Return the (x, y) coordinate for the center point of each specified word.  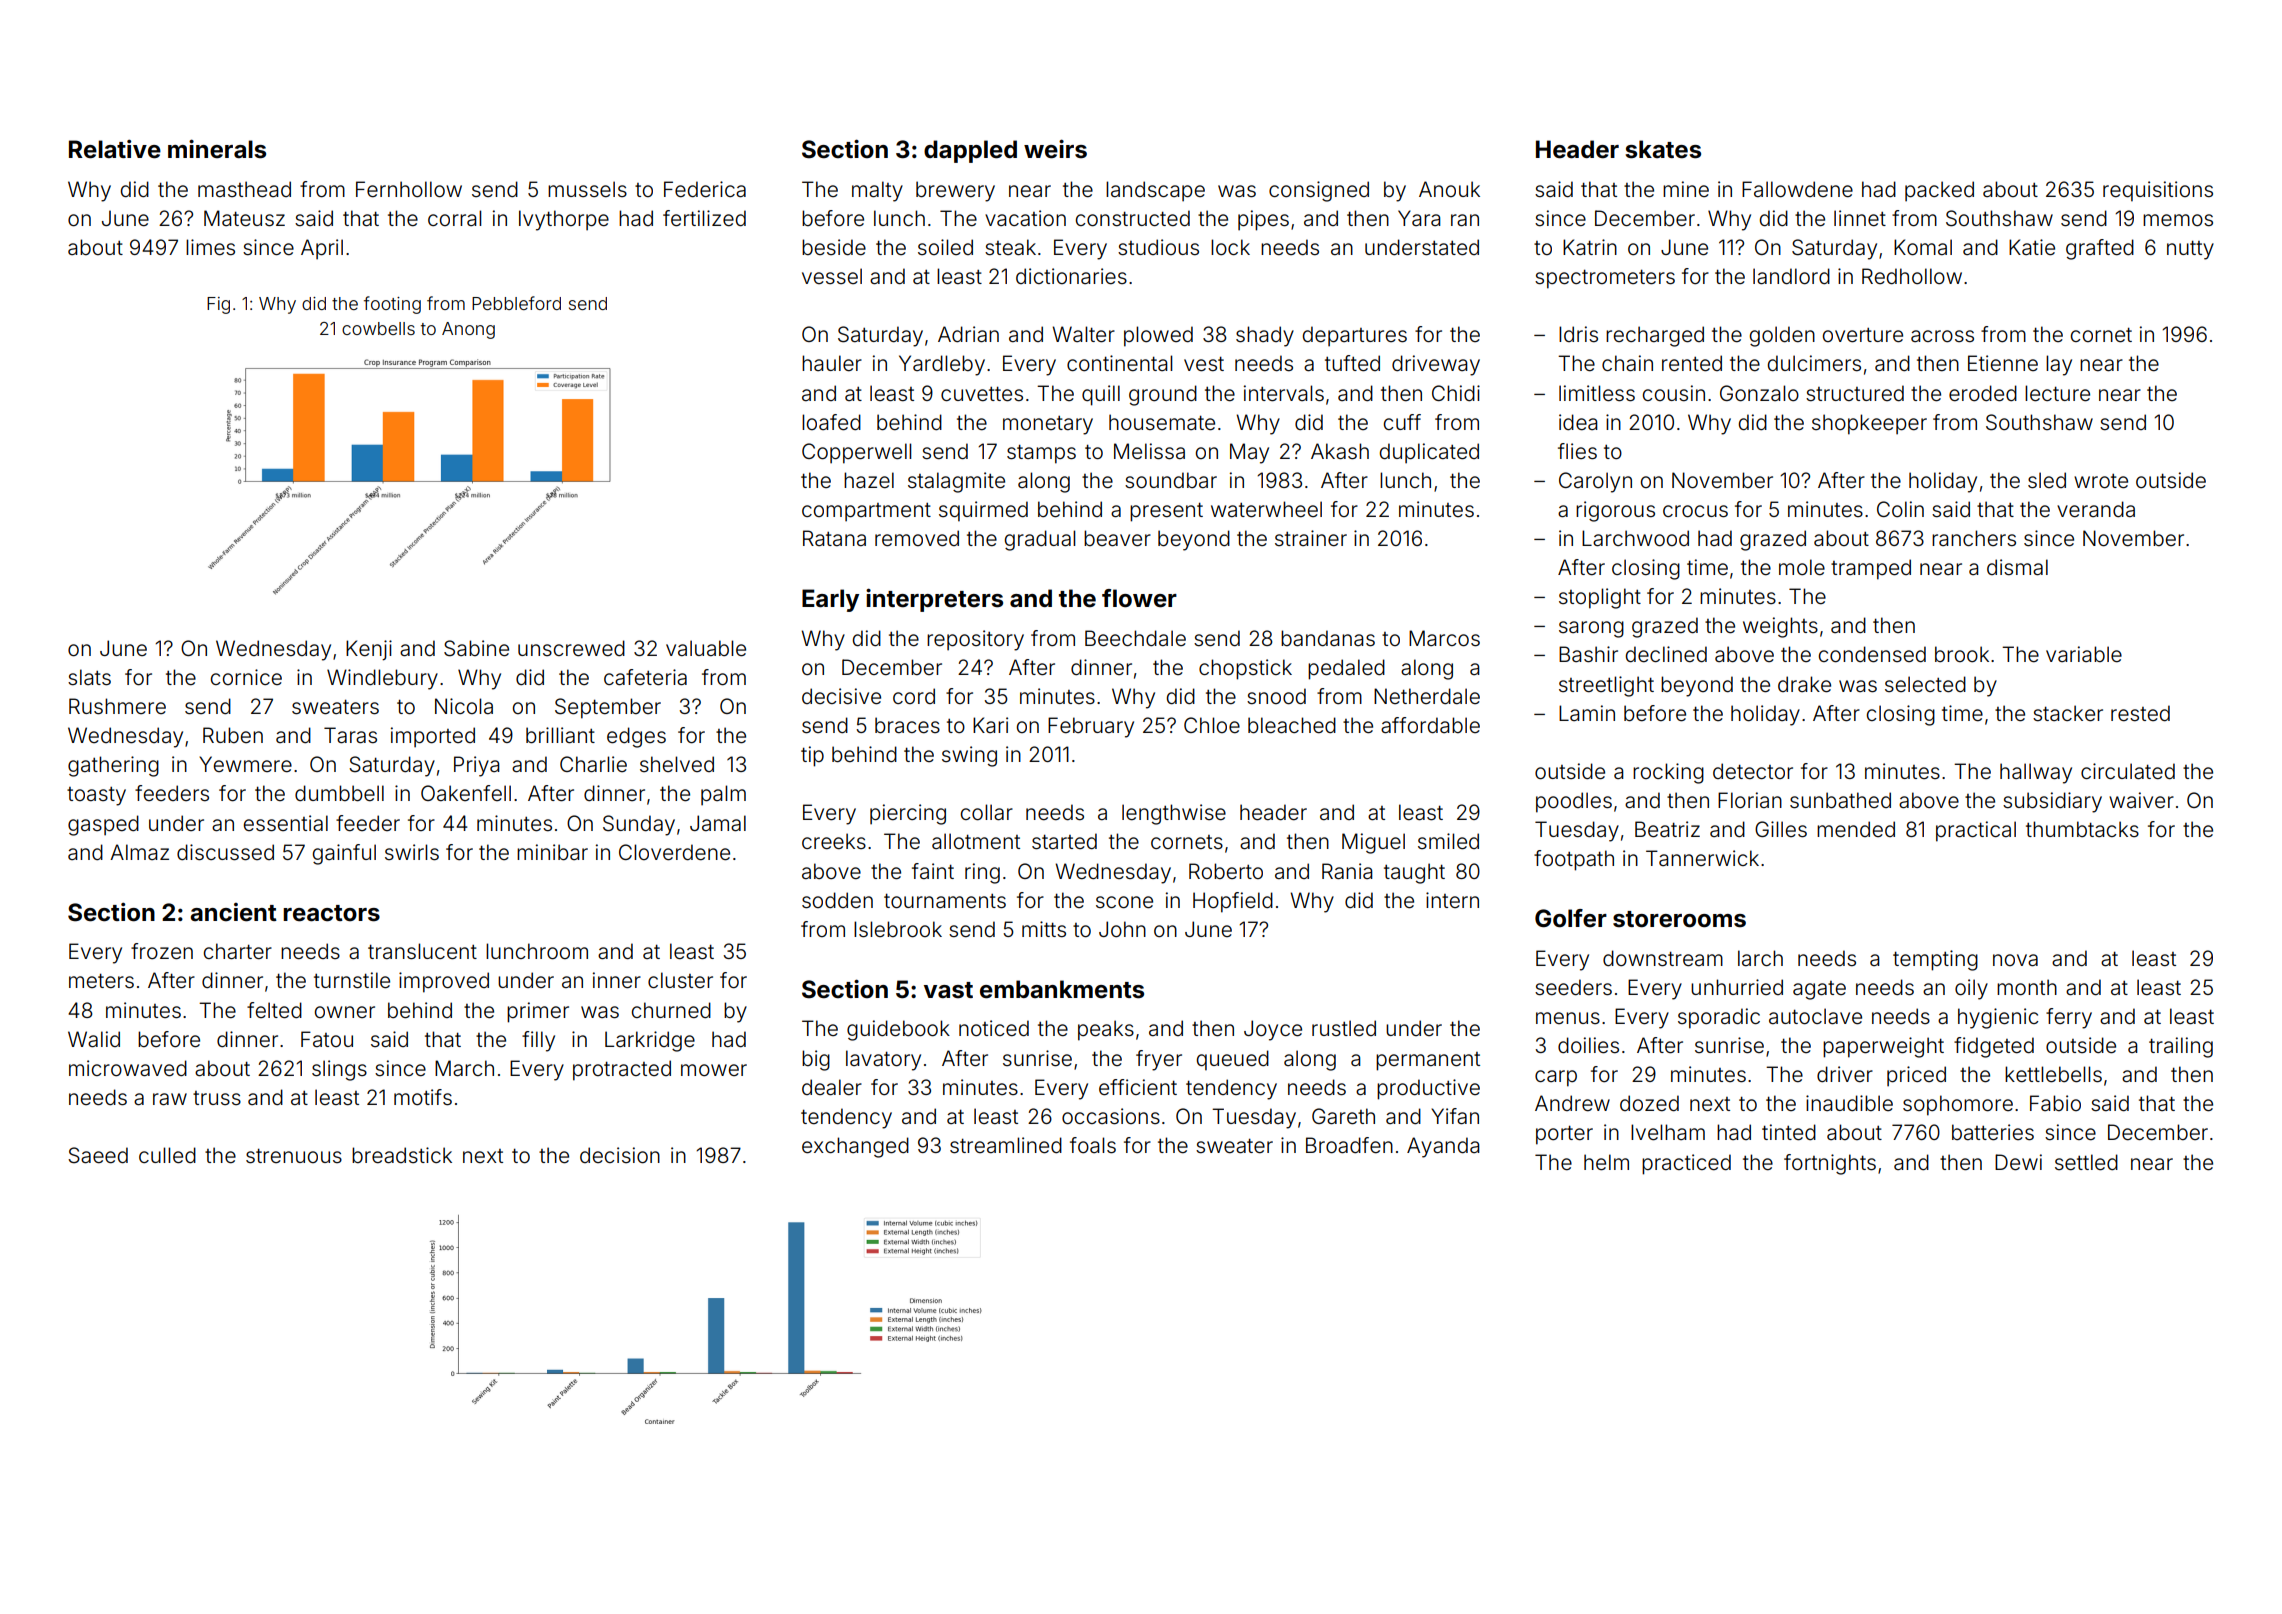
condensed (1872, 654)
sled (2047, 480)
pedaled (1346, 669)
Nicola (464, 706)
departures (1354, 336)
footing (392, 305)
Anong (468, 330)
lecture (2057, 393)
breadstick (402, 1155)
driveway (1436, 365)
